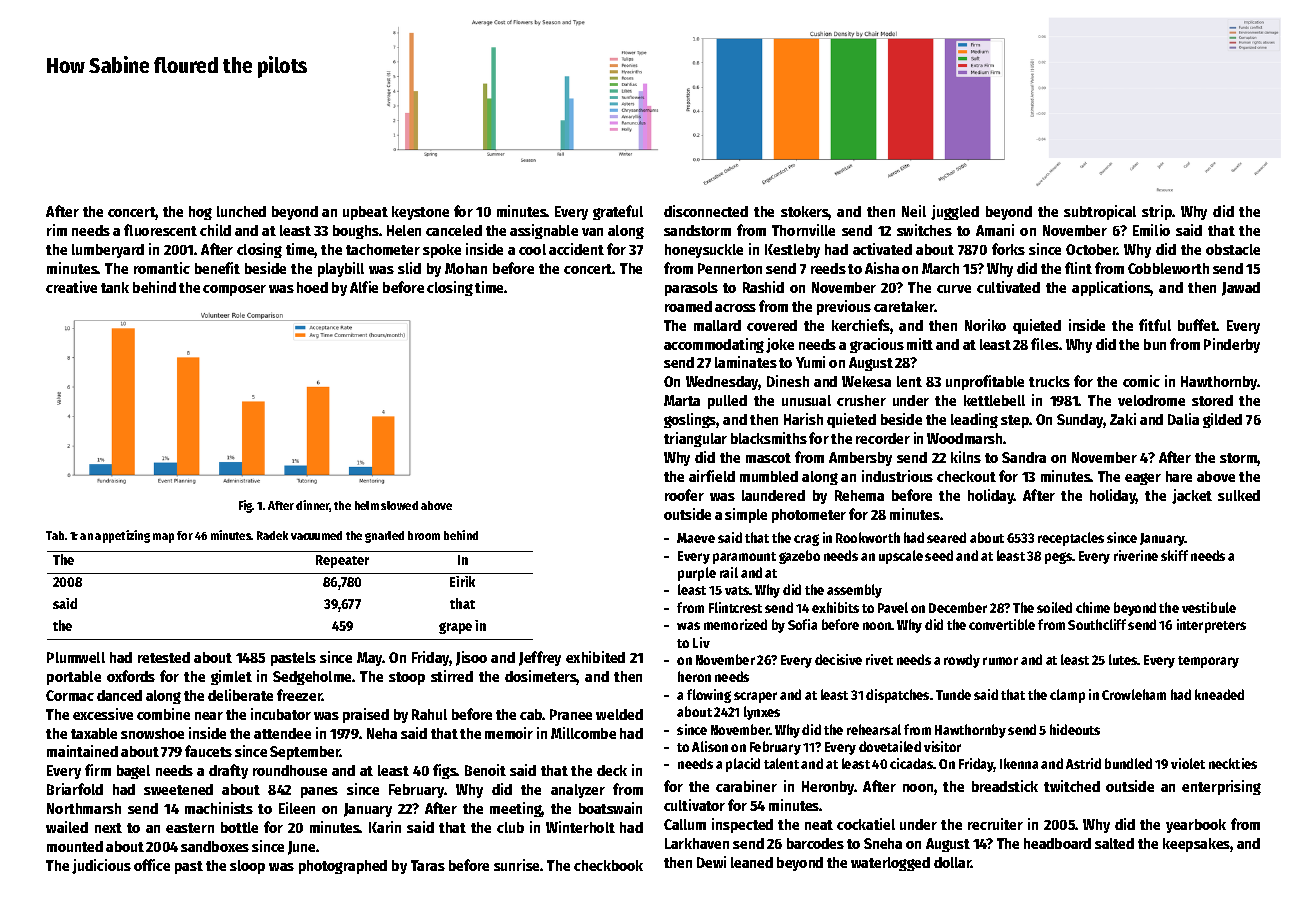 The image size is (1308, 924). What do you see at coordinates (343, 867) in the screenshot?
I see `photographed` at bounding box center [343, 867].
